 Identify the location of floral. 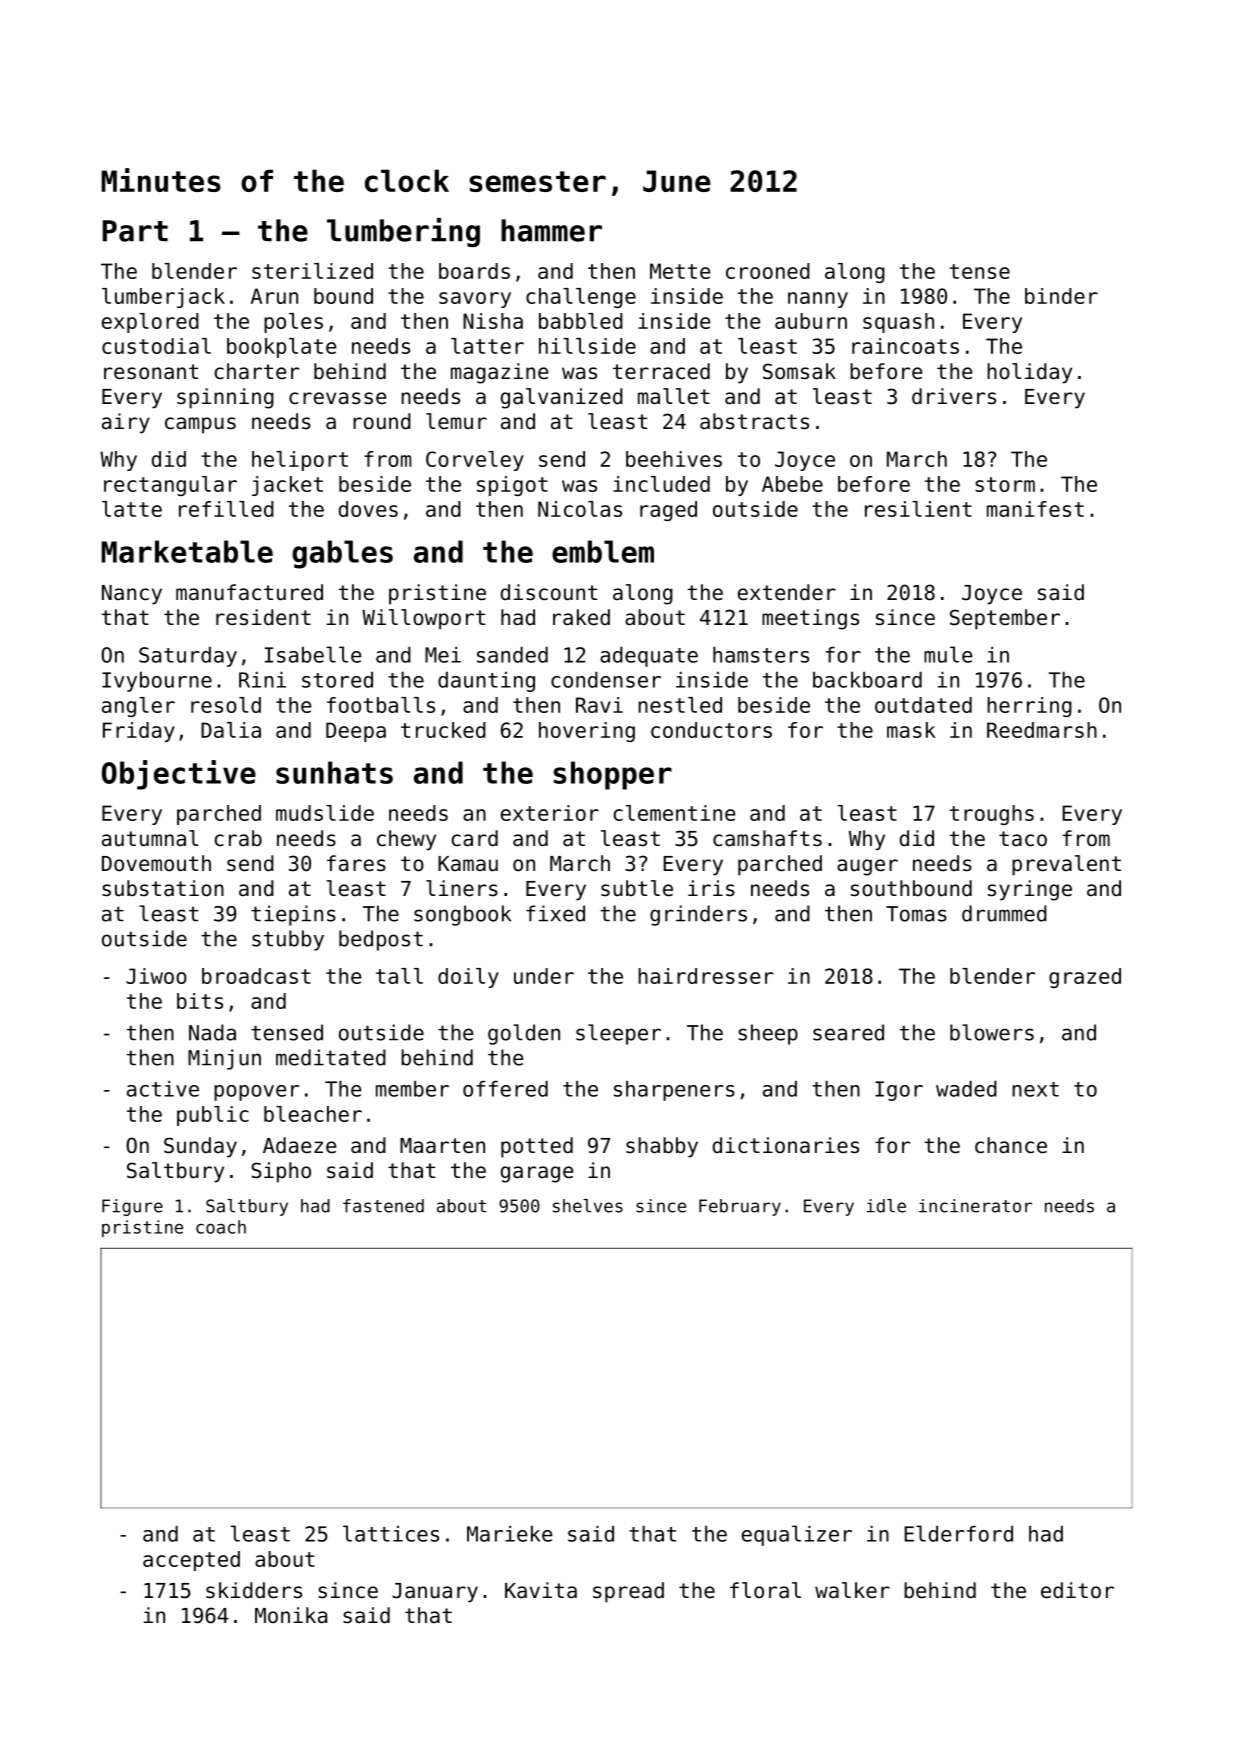
(765, 1590).
